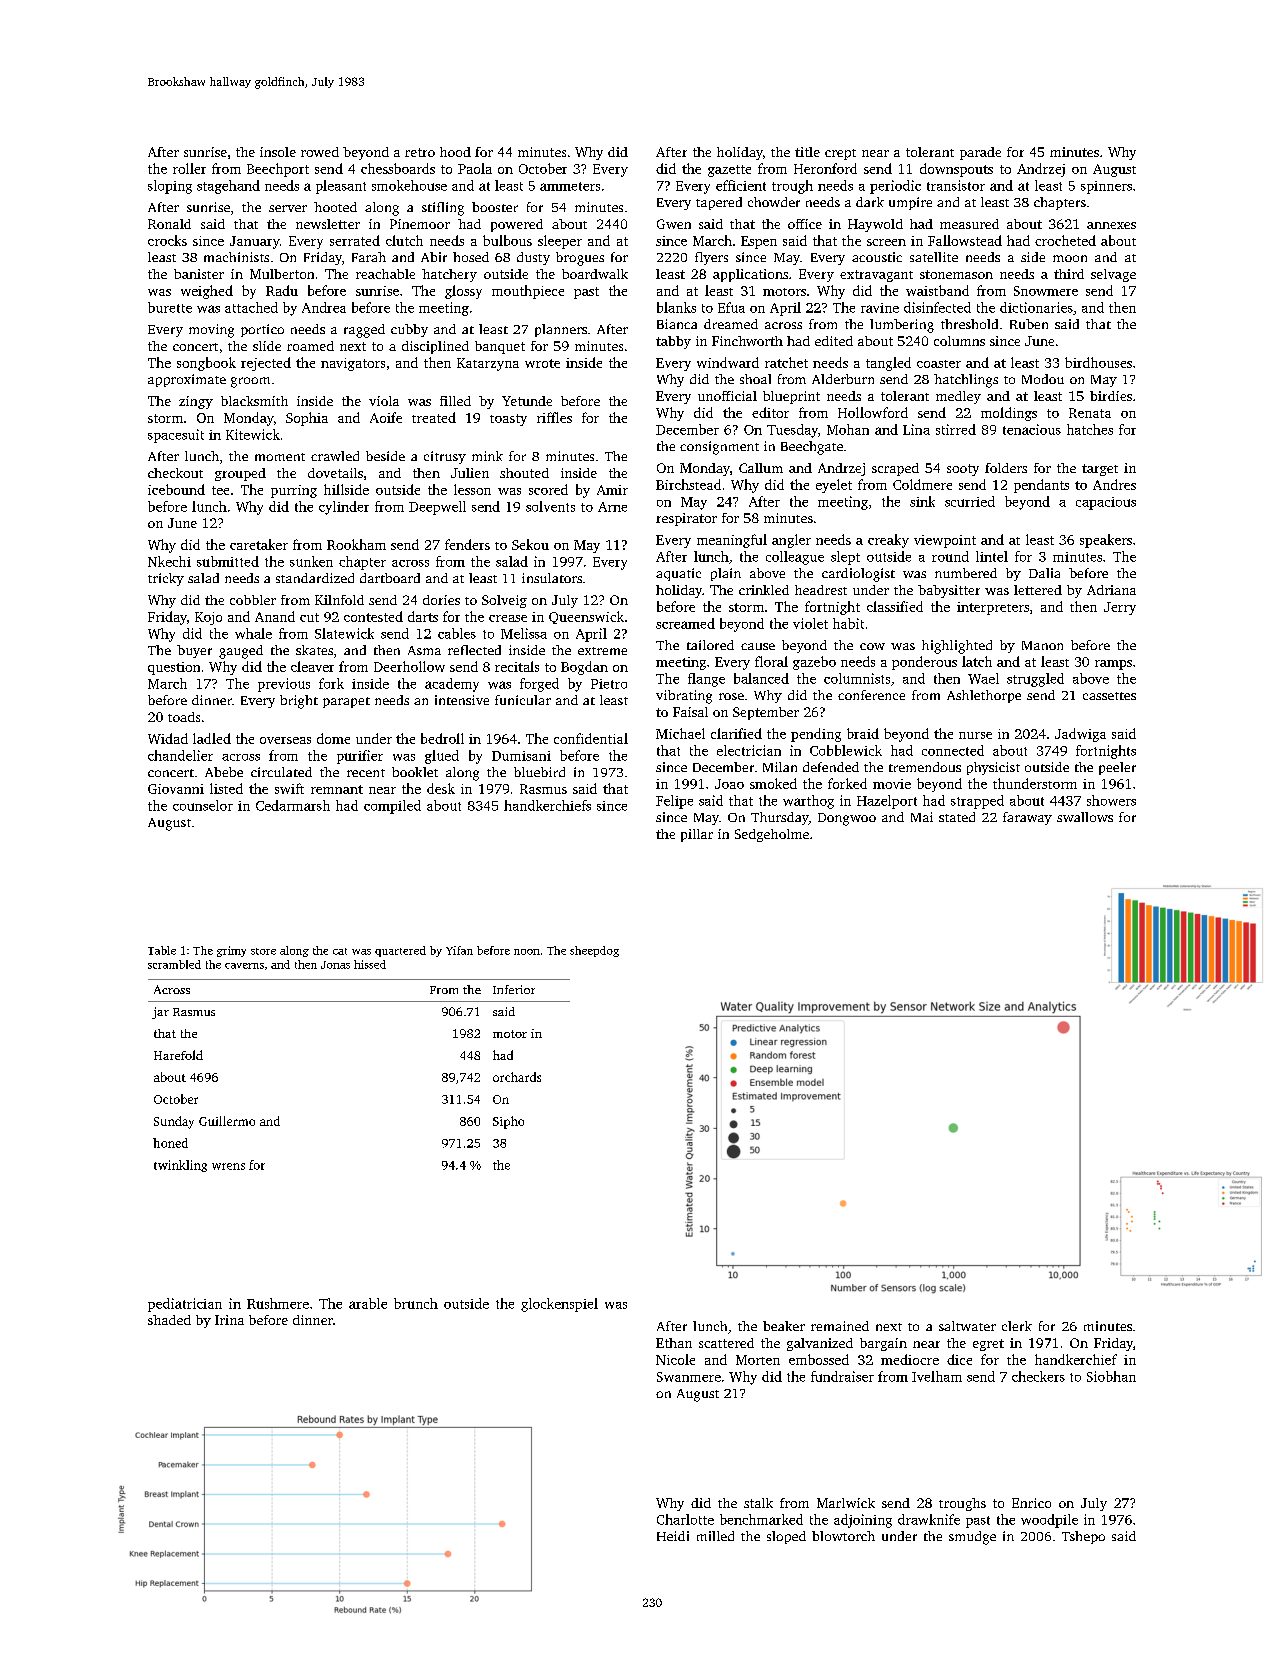 Image resolution: width=1284 pixels, height=1662 pixels. What do you see at coordinates (169, 1320) in the screenshot?
I see `shaded` at bounding box center [169, 1320].
